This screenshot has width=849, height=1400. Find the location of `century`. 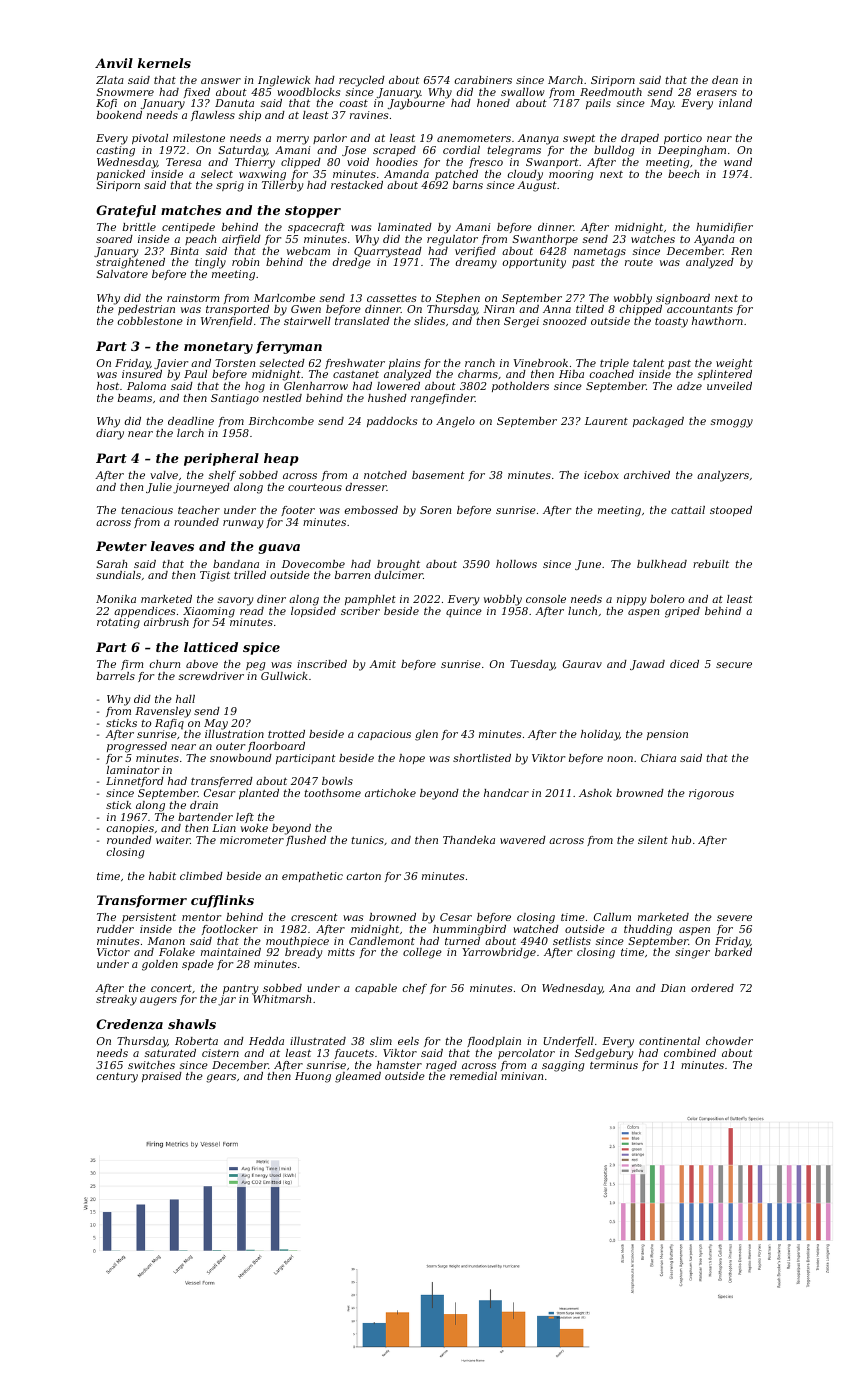

century is located at coordinates (117, 1078).
